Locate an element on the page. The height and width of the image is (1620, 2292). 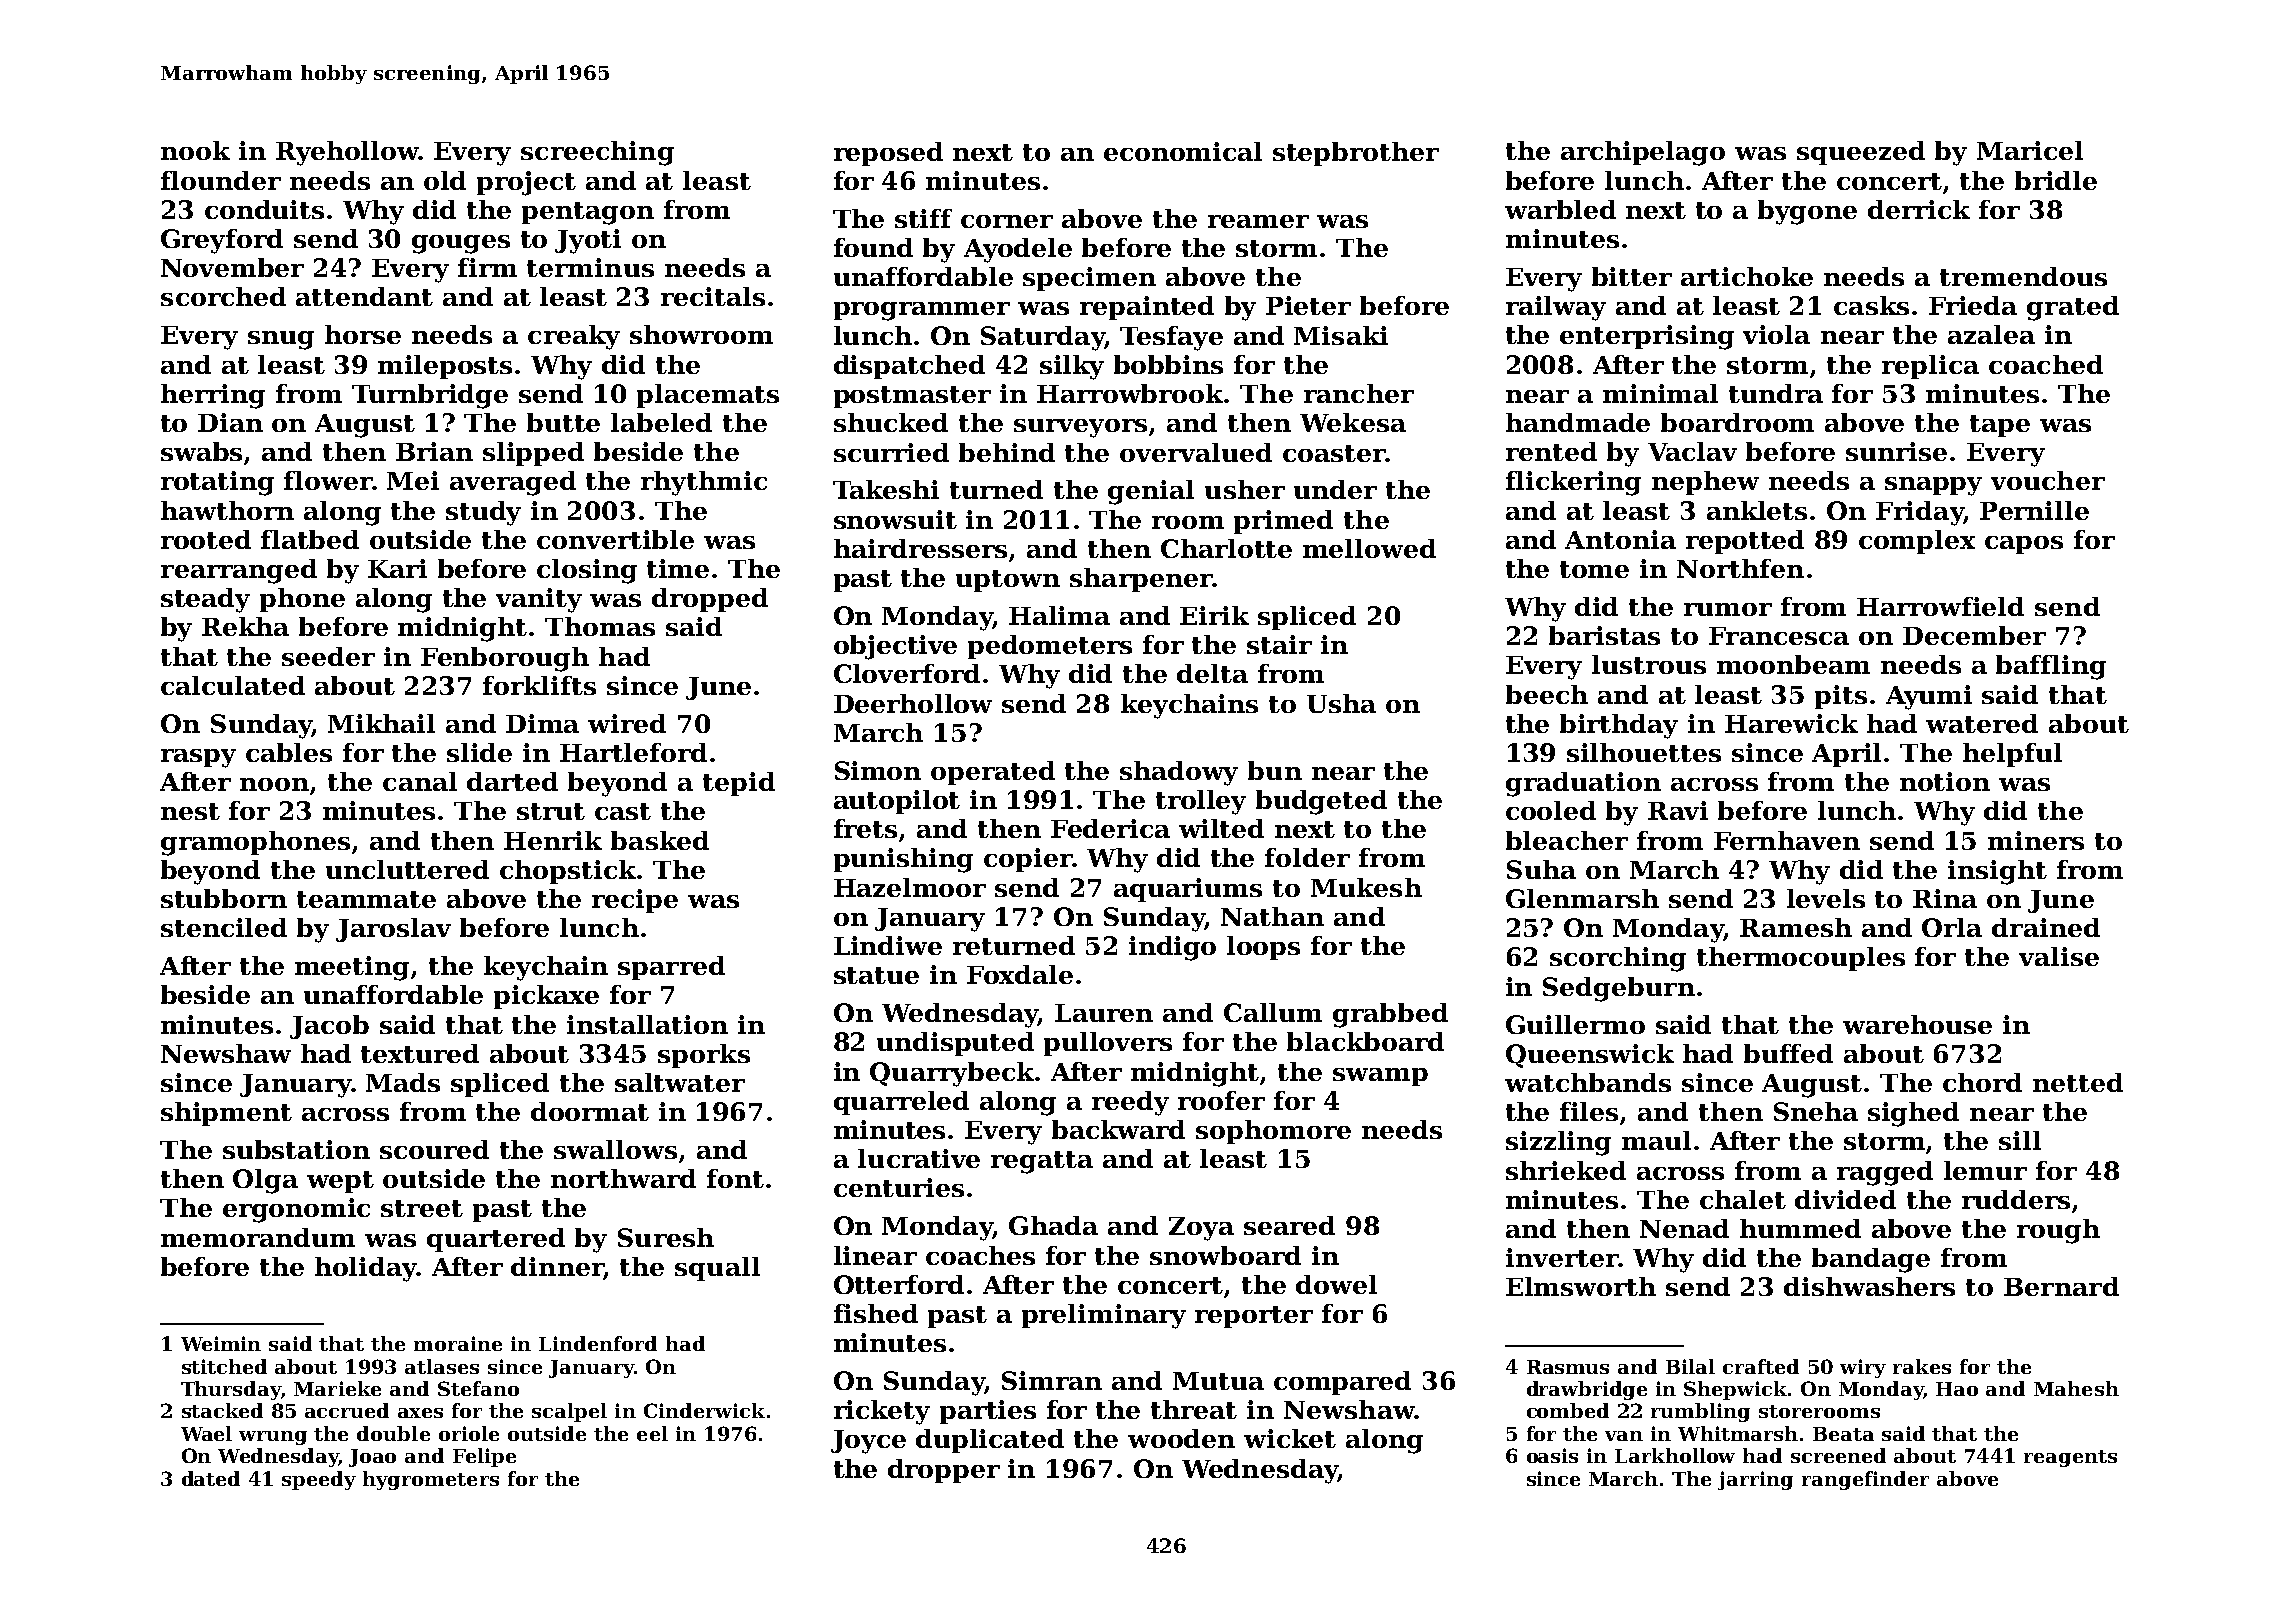
overvalued is located at coordinates (1196, 452).
